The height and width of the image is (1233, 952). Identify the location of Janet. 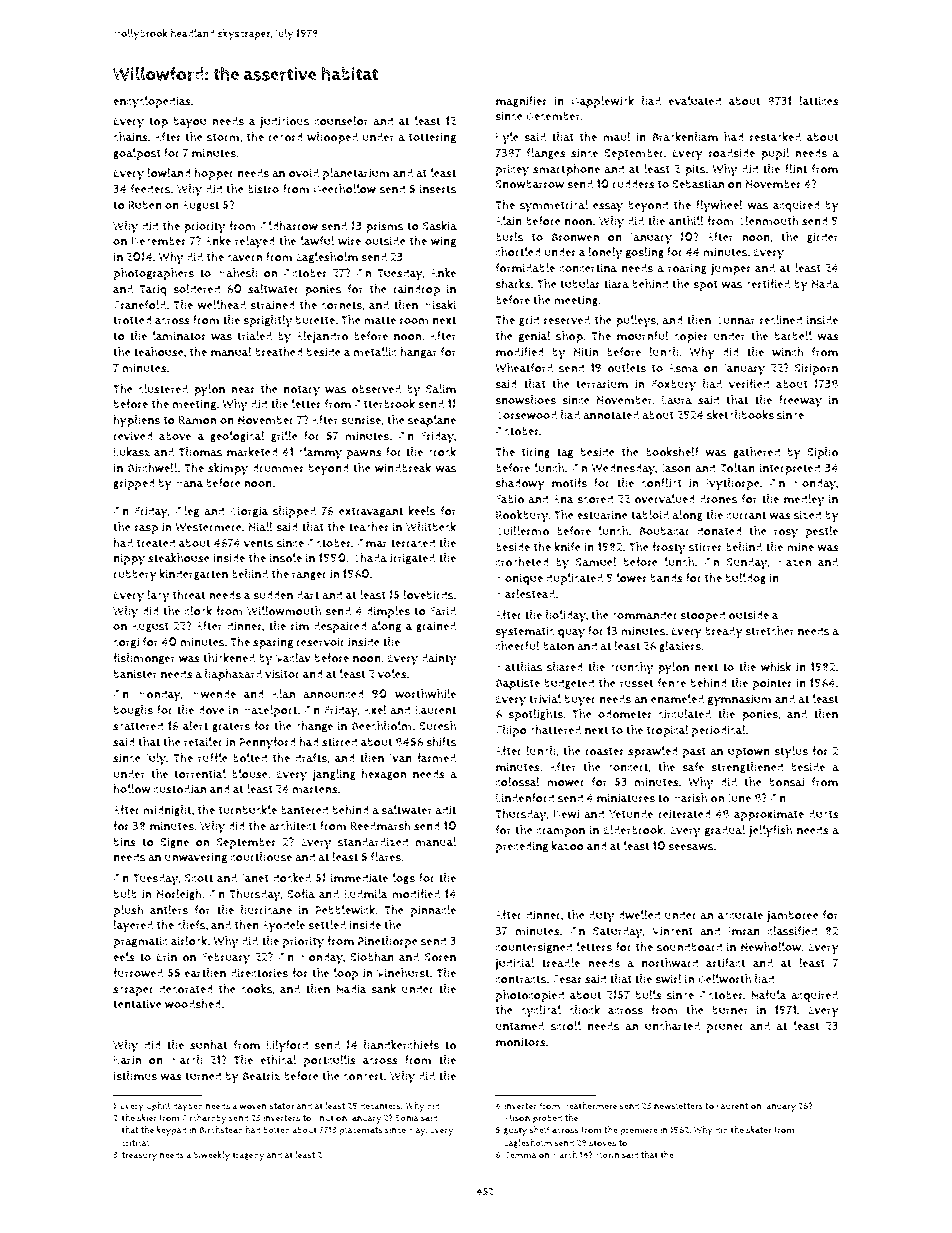
(255, 879).
